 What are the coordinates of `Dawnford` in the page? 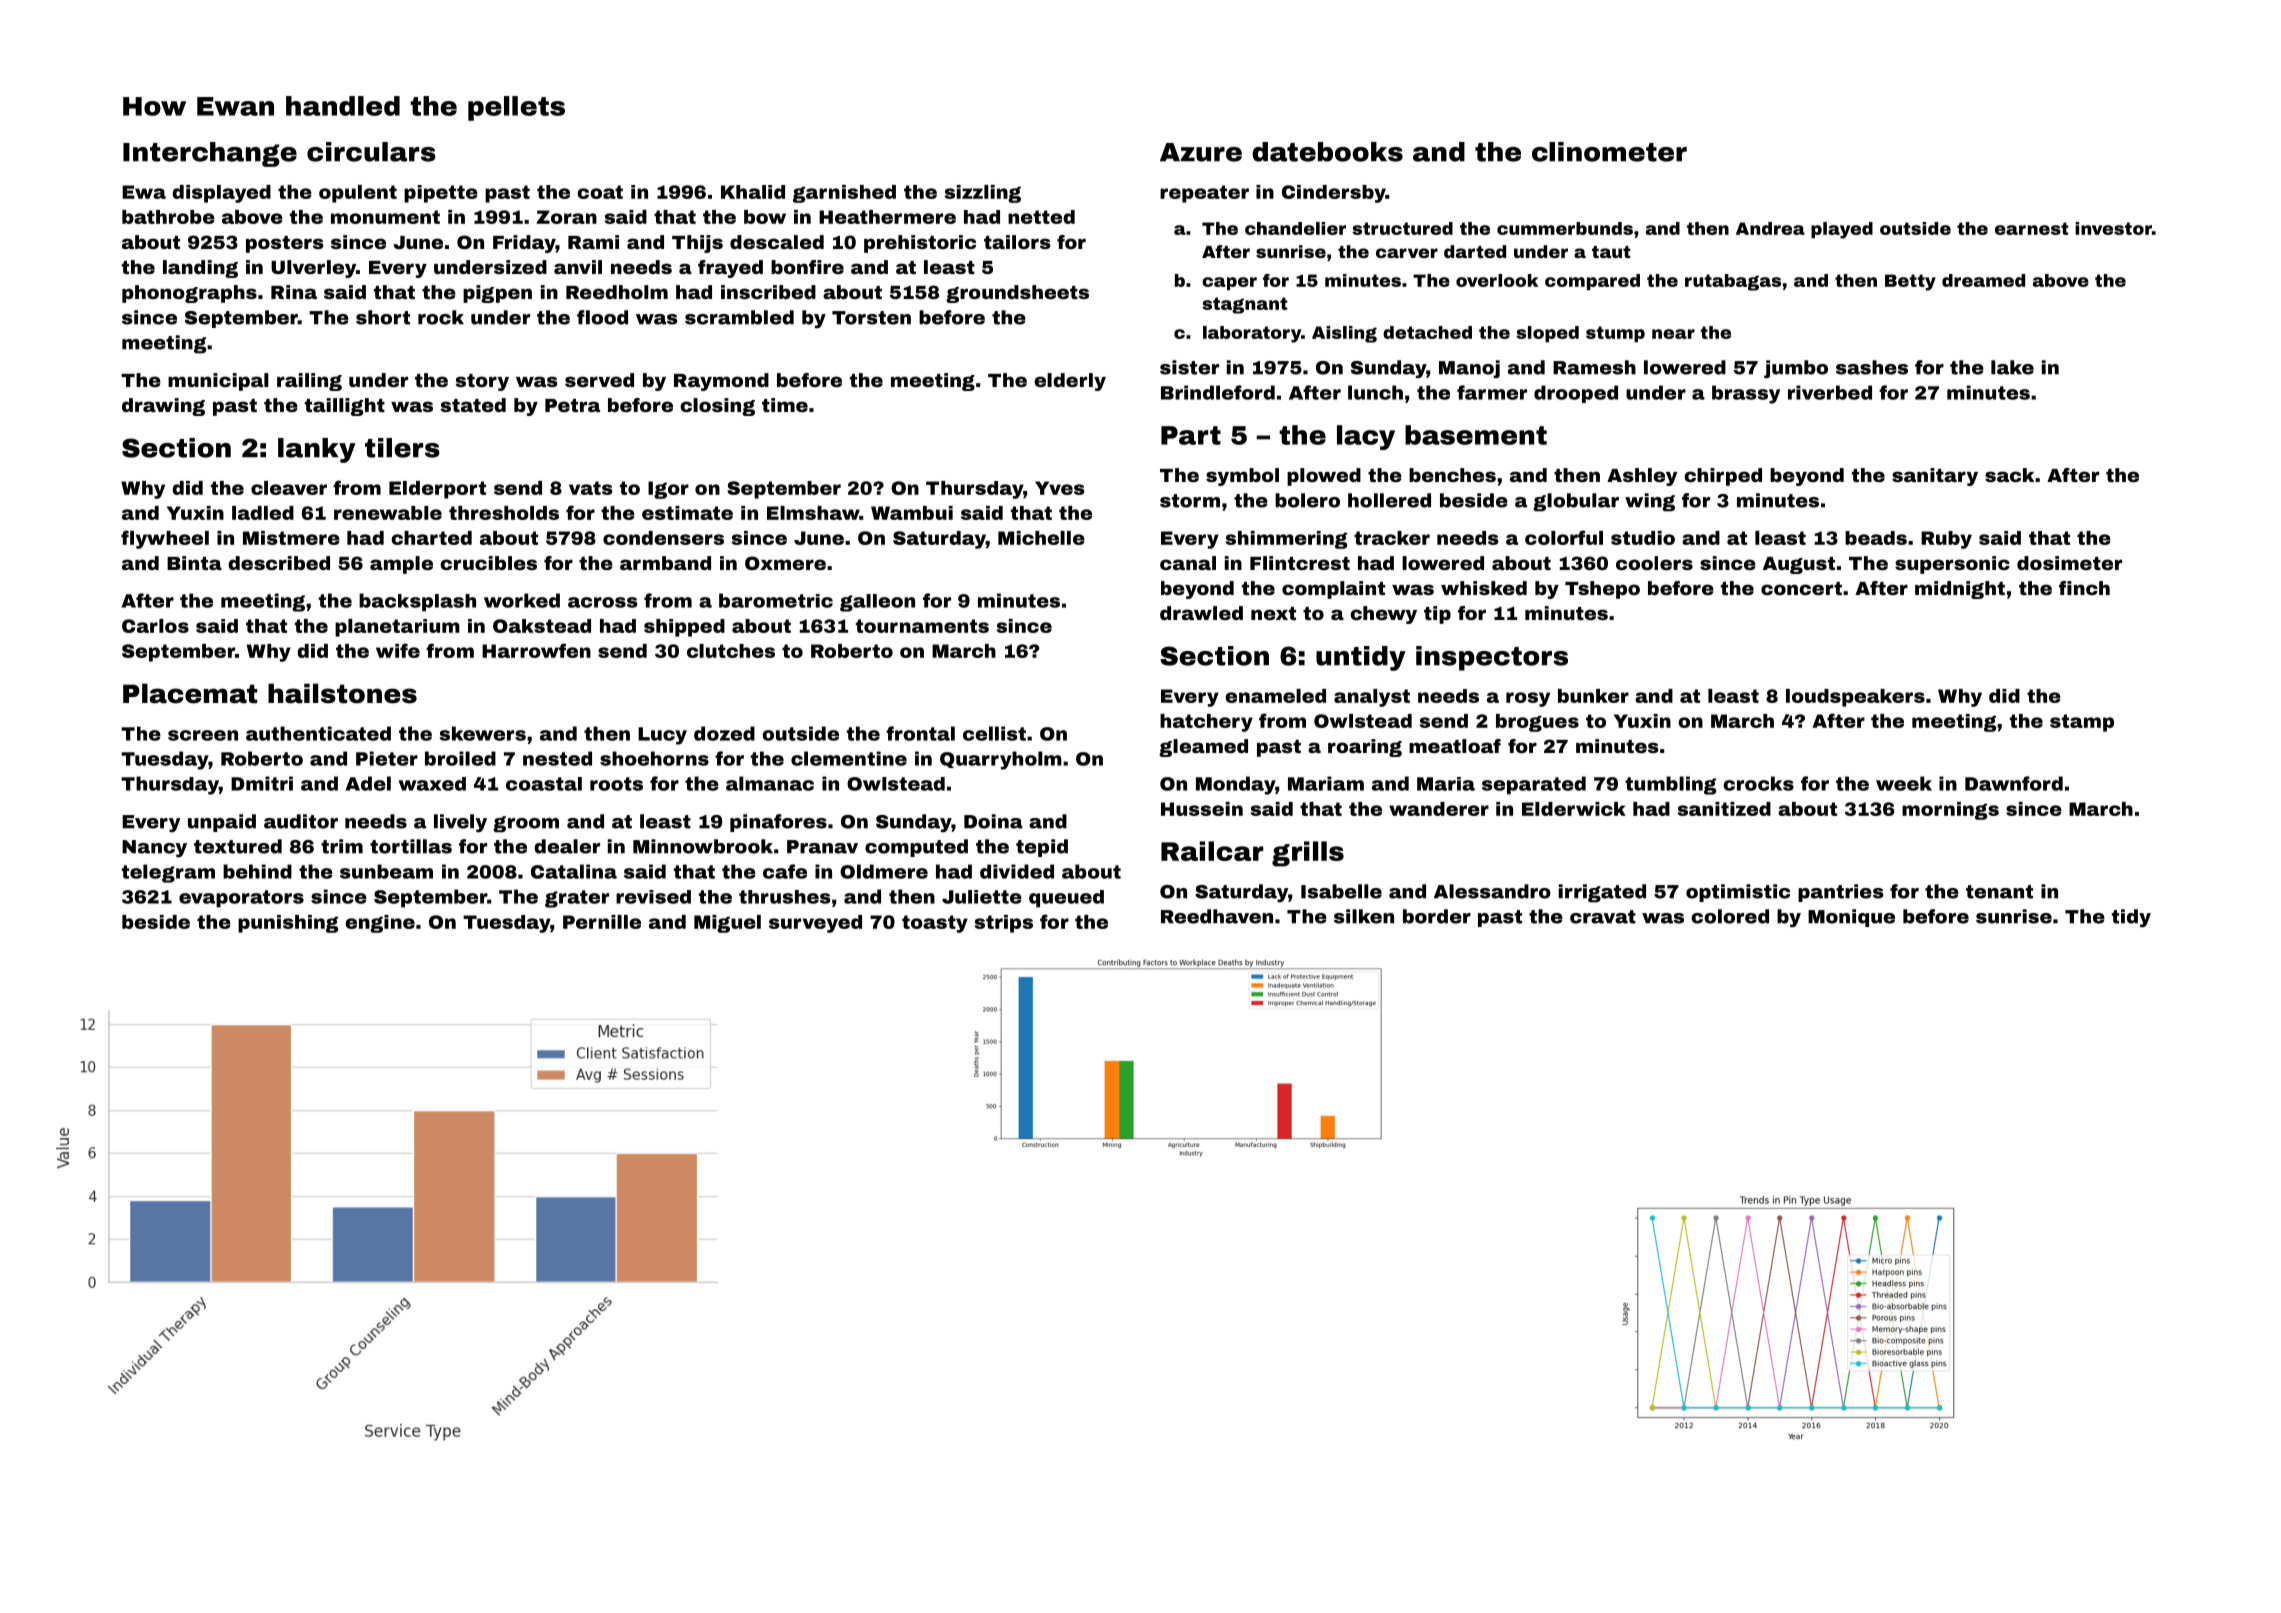 It's located at (2014, 783).
